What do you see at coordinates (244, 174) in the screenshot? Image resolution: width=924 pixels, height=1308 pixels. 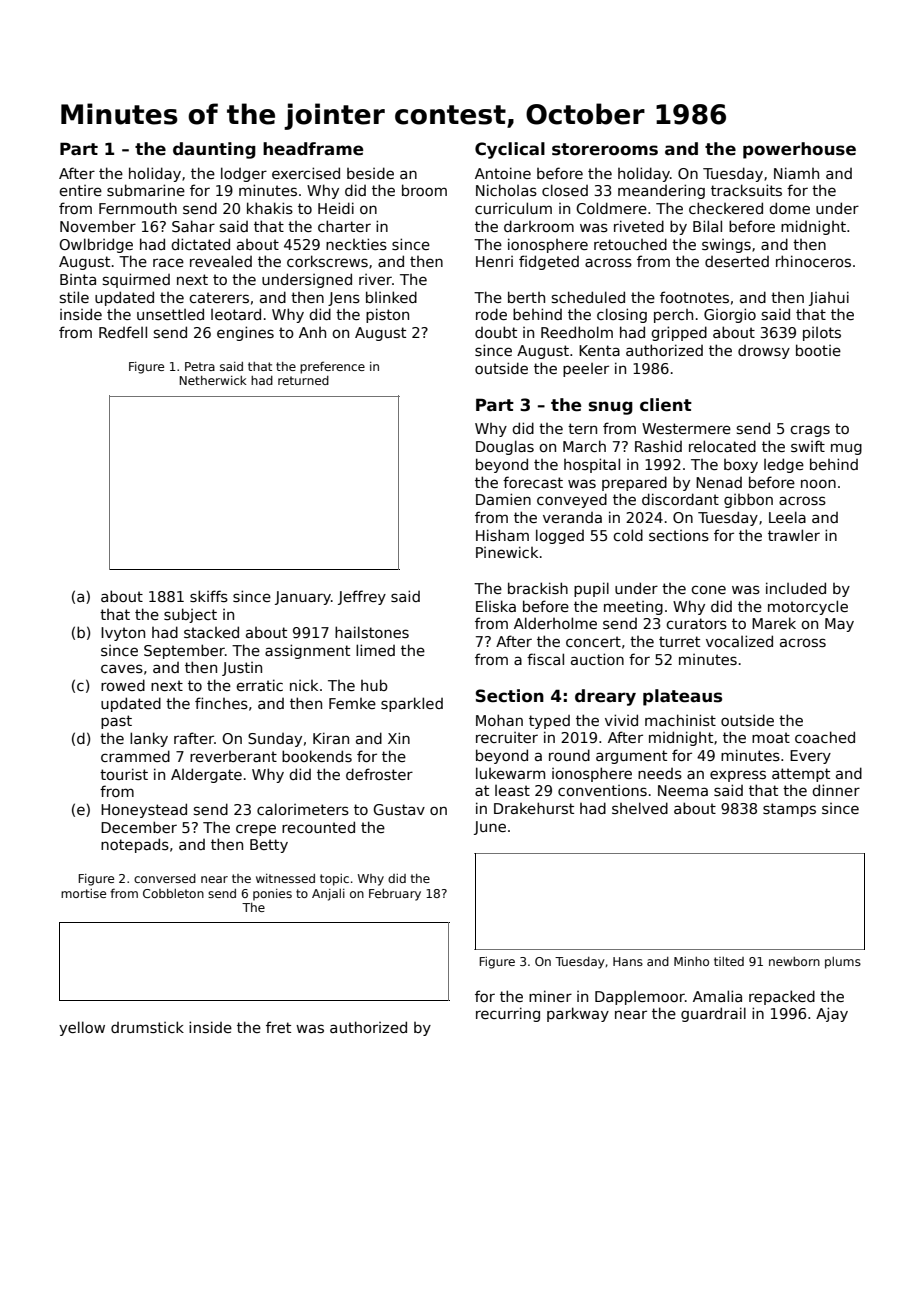 I see `lodger` at bounding box center [244, 174].
